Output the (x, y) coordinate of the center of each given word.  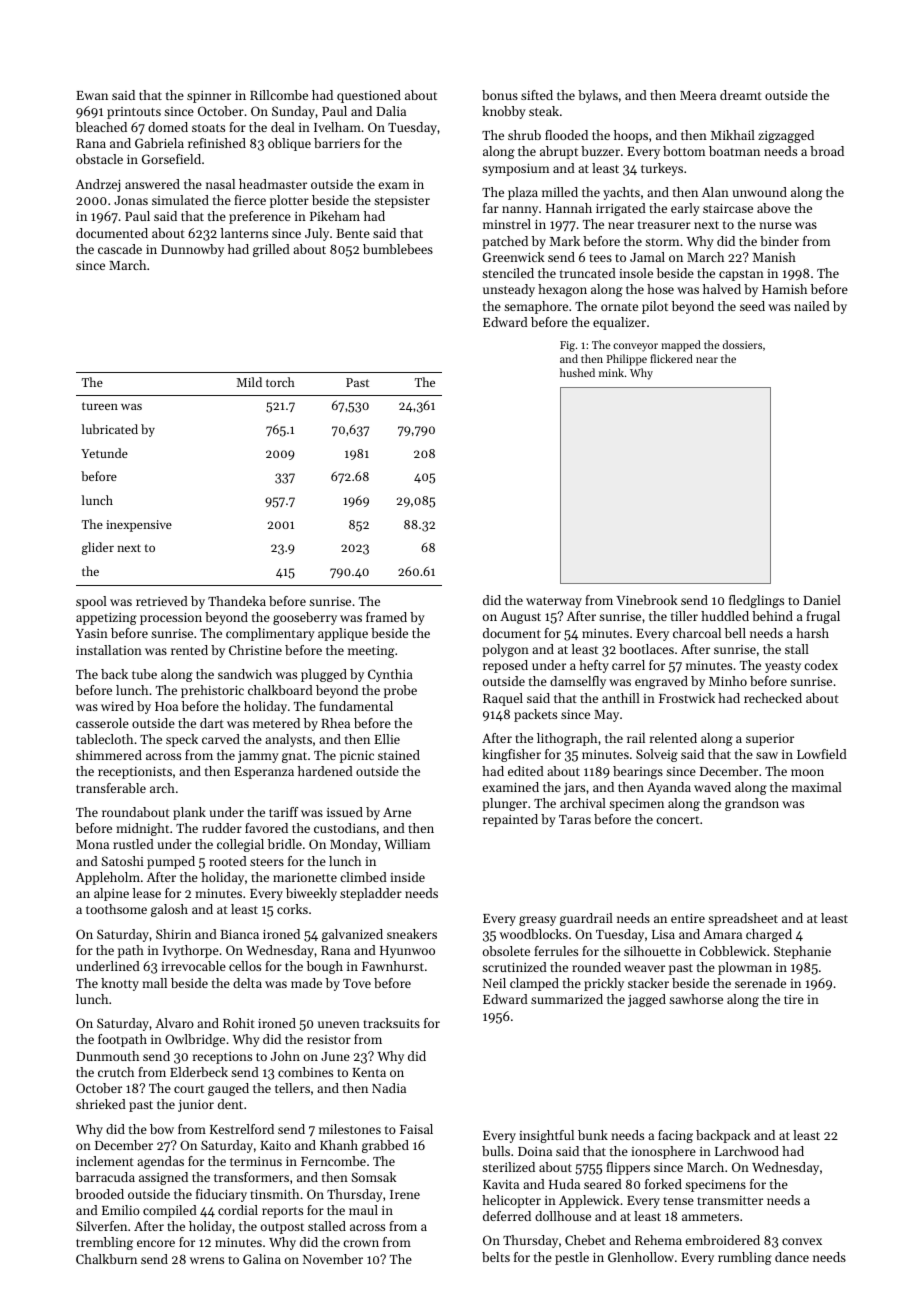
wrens (207, 1260)
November (333, 1259)
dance (792, 1257)
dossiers (742, 344)
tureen (100, 406)
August (520, 618)
